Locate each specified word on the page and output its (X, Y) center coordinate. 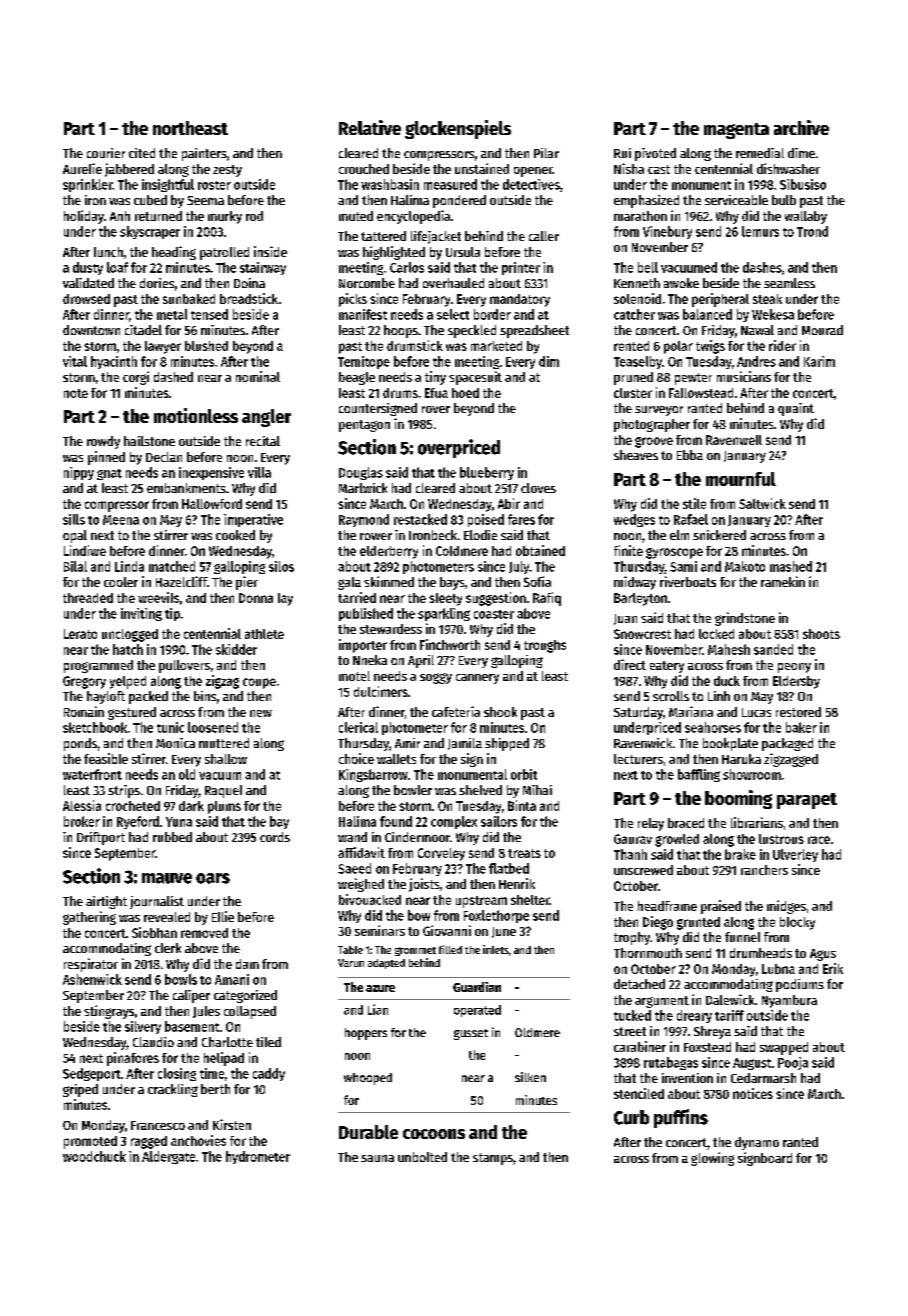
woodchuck (94, 1156)
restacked (420, 519)
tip (172, 614)
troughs (545, 646)
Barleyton (640, 599)
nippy (79, 473)
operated (477, 1011)
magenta (736, 131)
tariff (729, 1015)
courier (106, 153)
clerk (168, 948)
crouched (364, 169)
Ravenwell (734, 440)
